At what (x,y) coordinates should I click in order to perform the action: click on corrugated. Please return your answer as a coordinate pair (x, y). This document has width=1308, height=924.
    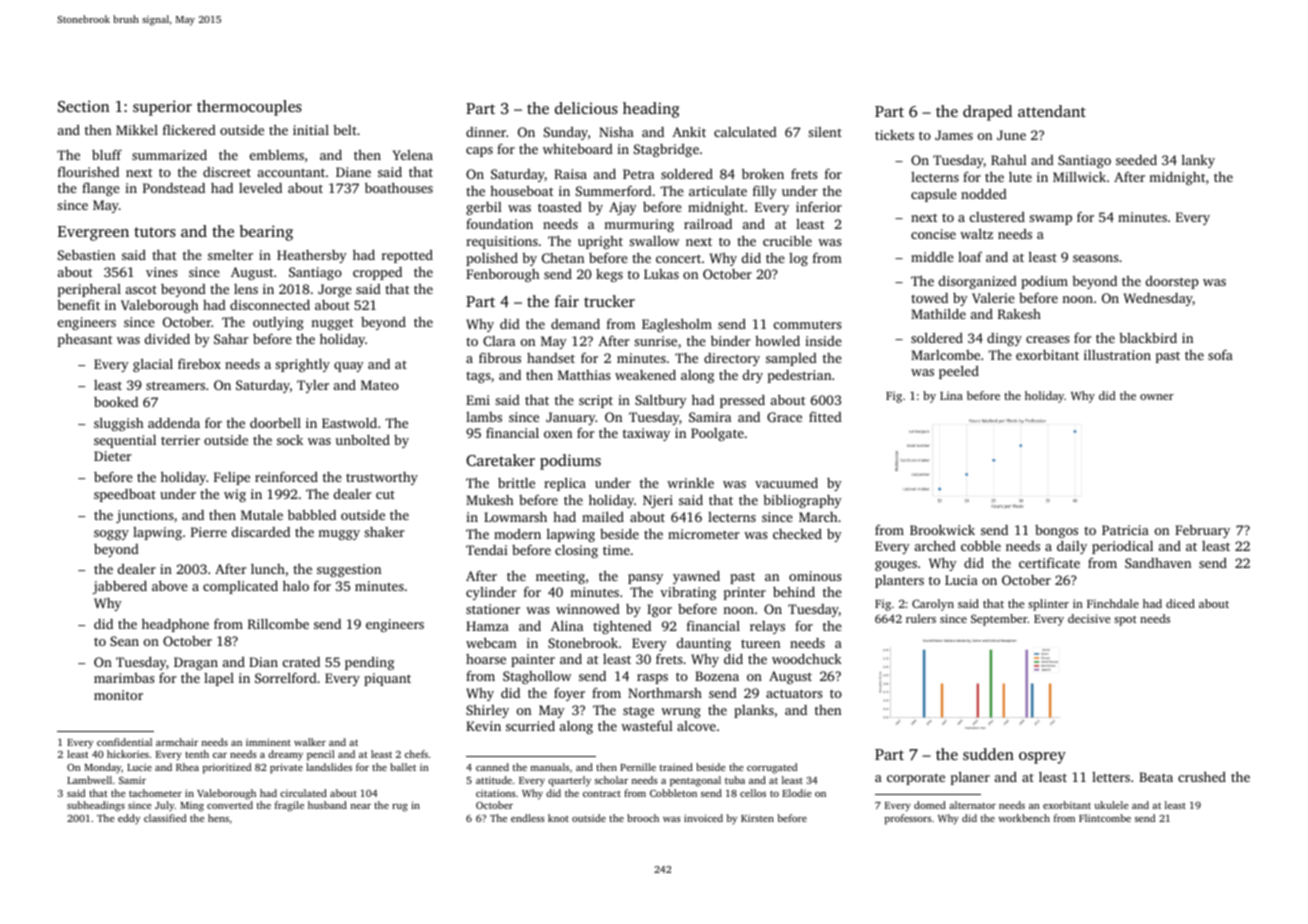
    Looking at the image, I should click on (772, 768).
